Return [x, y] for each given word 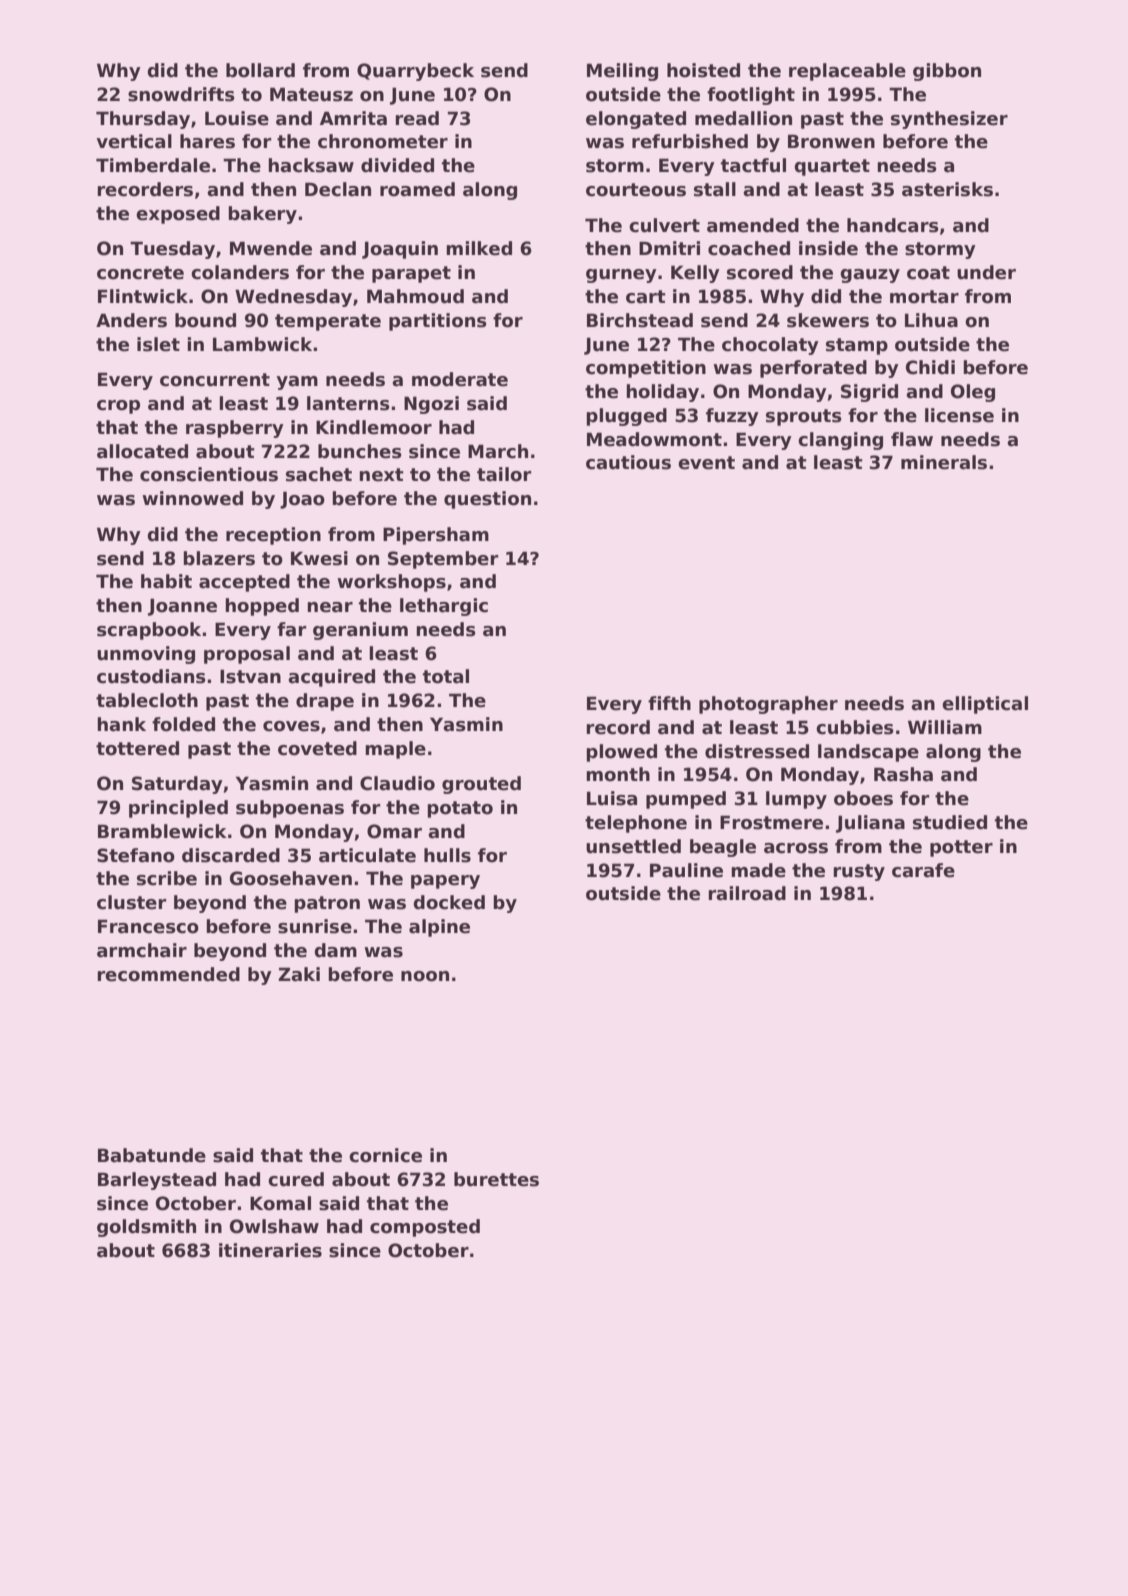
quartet [832, 167]
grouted [481, 785]
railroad [747, 893]
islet [158, 344]
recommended [168, 974]
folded [183, 724]
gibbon [947, 72]
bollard [260, 70]
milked [479, 248]
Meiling [622, 72]
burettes [496, 1179]
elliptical [985, 705]
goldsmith [146, 1228]
